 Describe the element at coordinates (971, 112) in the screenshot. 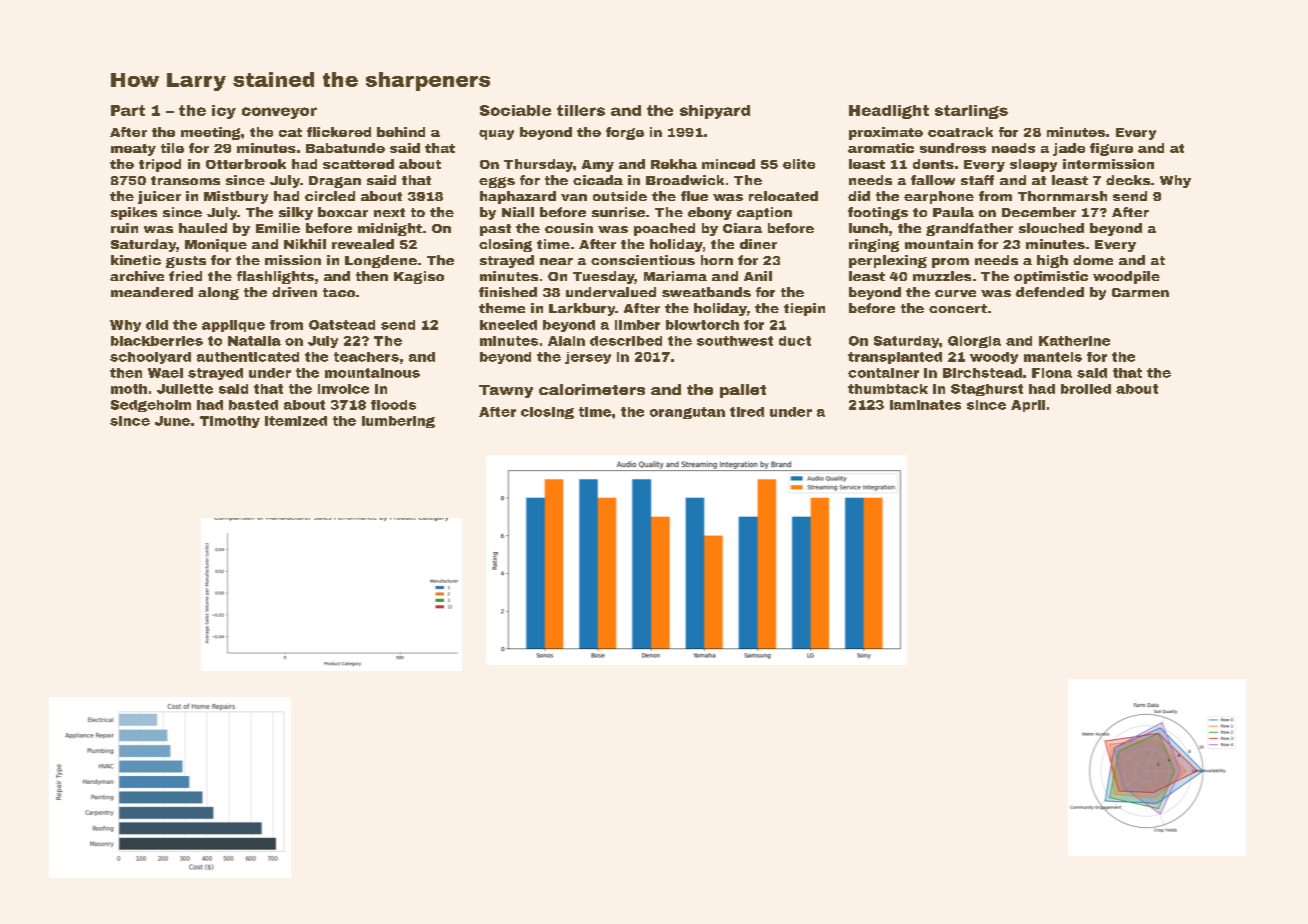

I see `starlings` at that location.
